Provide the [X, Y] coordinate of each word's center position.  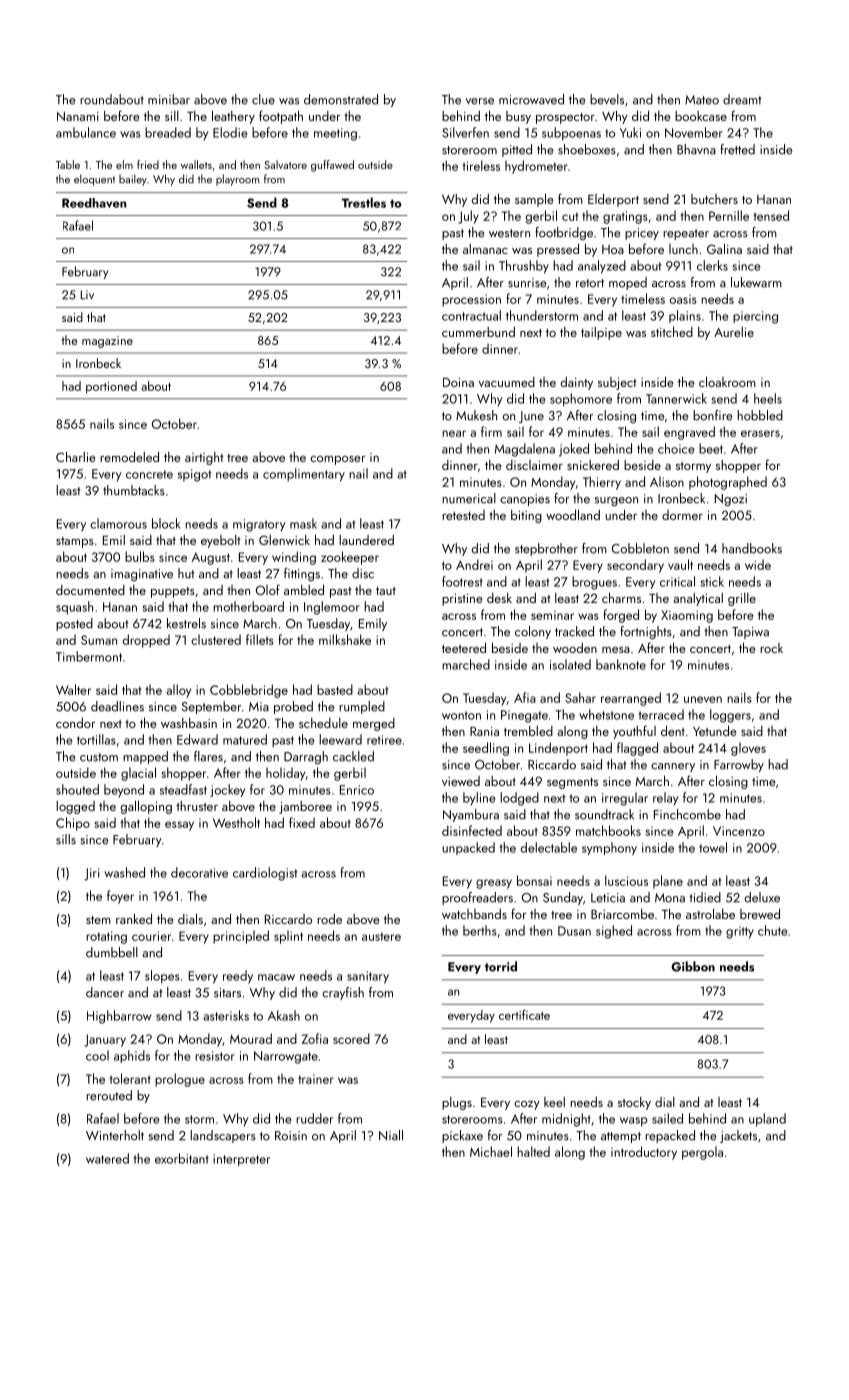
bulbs [140, 556]
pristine [462, 600]
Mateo [702, 100]
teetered [464, 647]
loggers [730, 716]
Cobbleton [640, 548]
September [211, 707]
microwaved [531, 99]
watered [107, 1158]
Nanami [78, 116]
